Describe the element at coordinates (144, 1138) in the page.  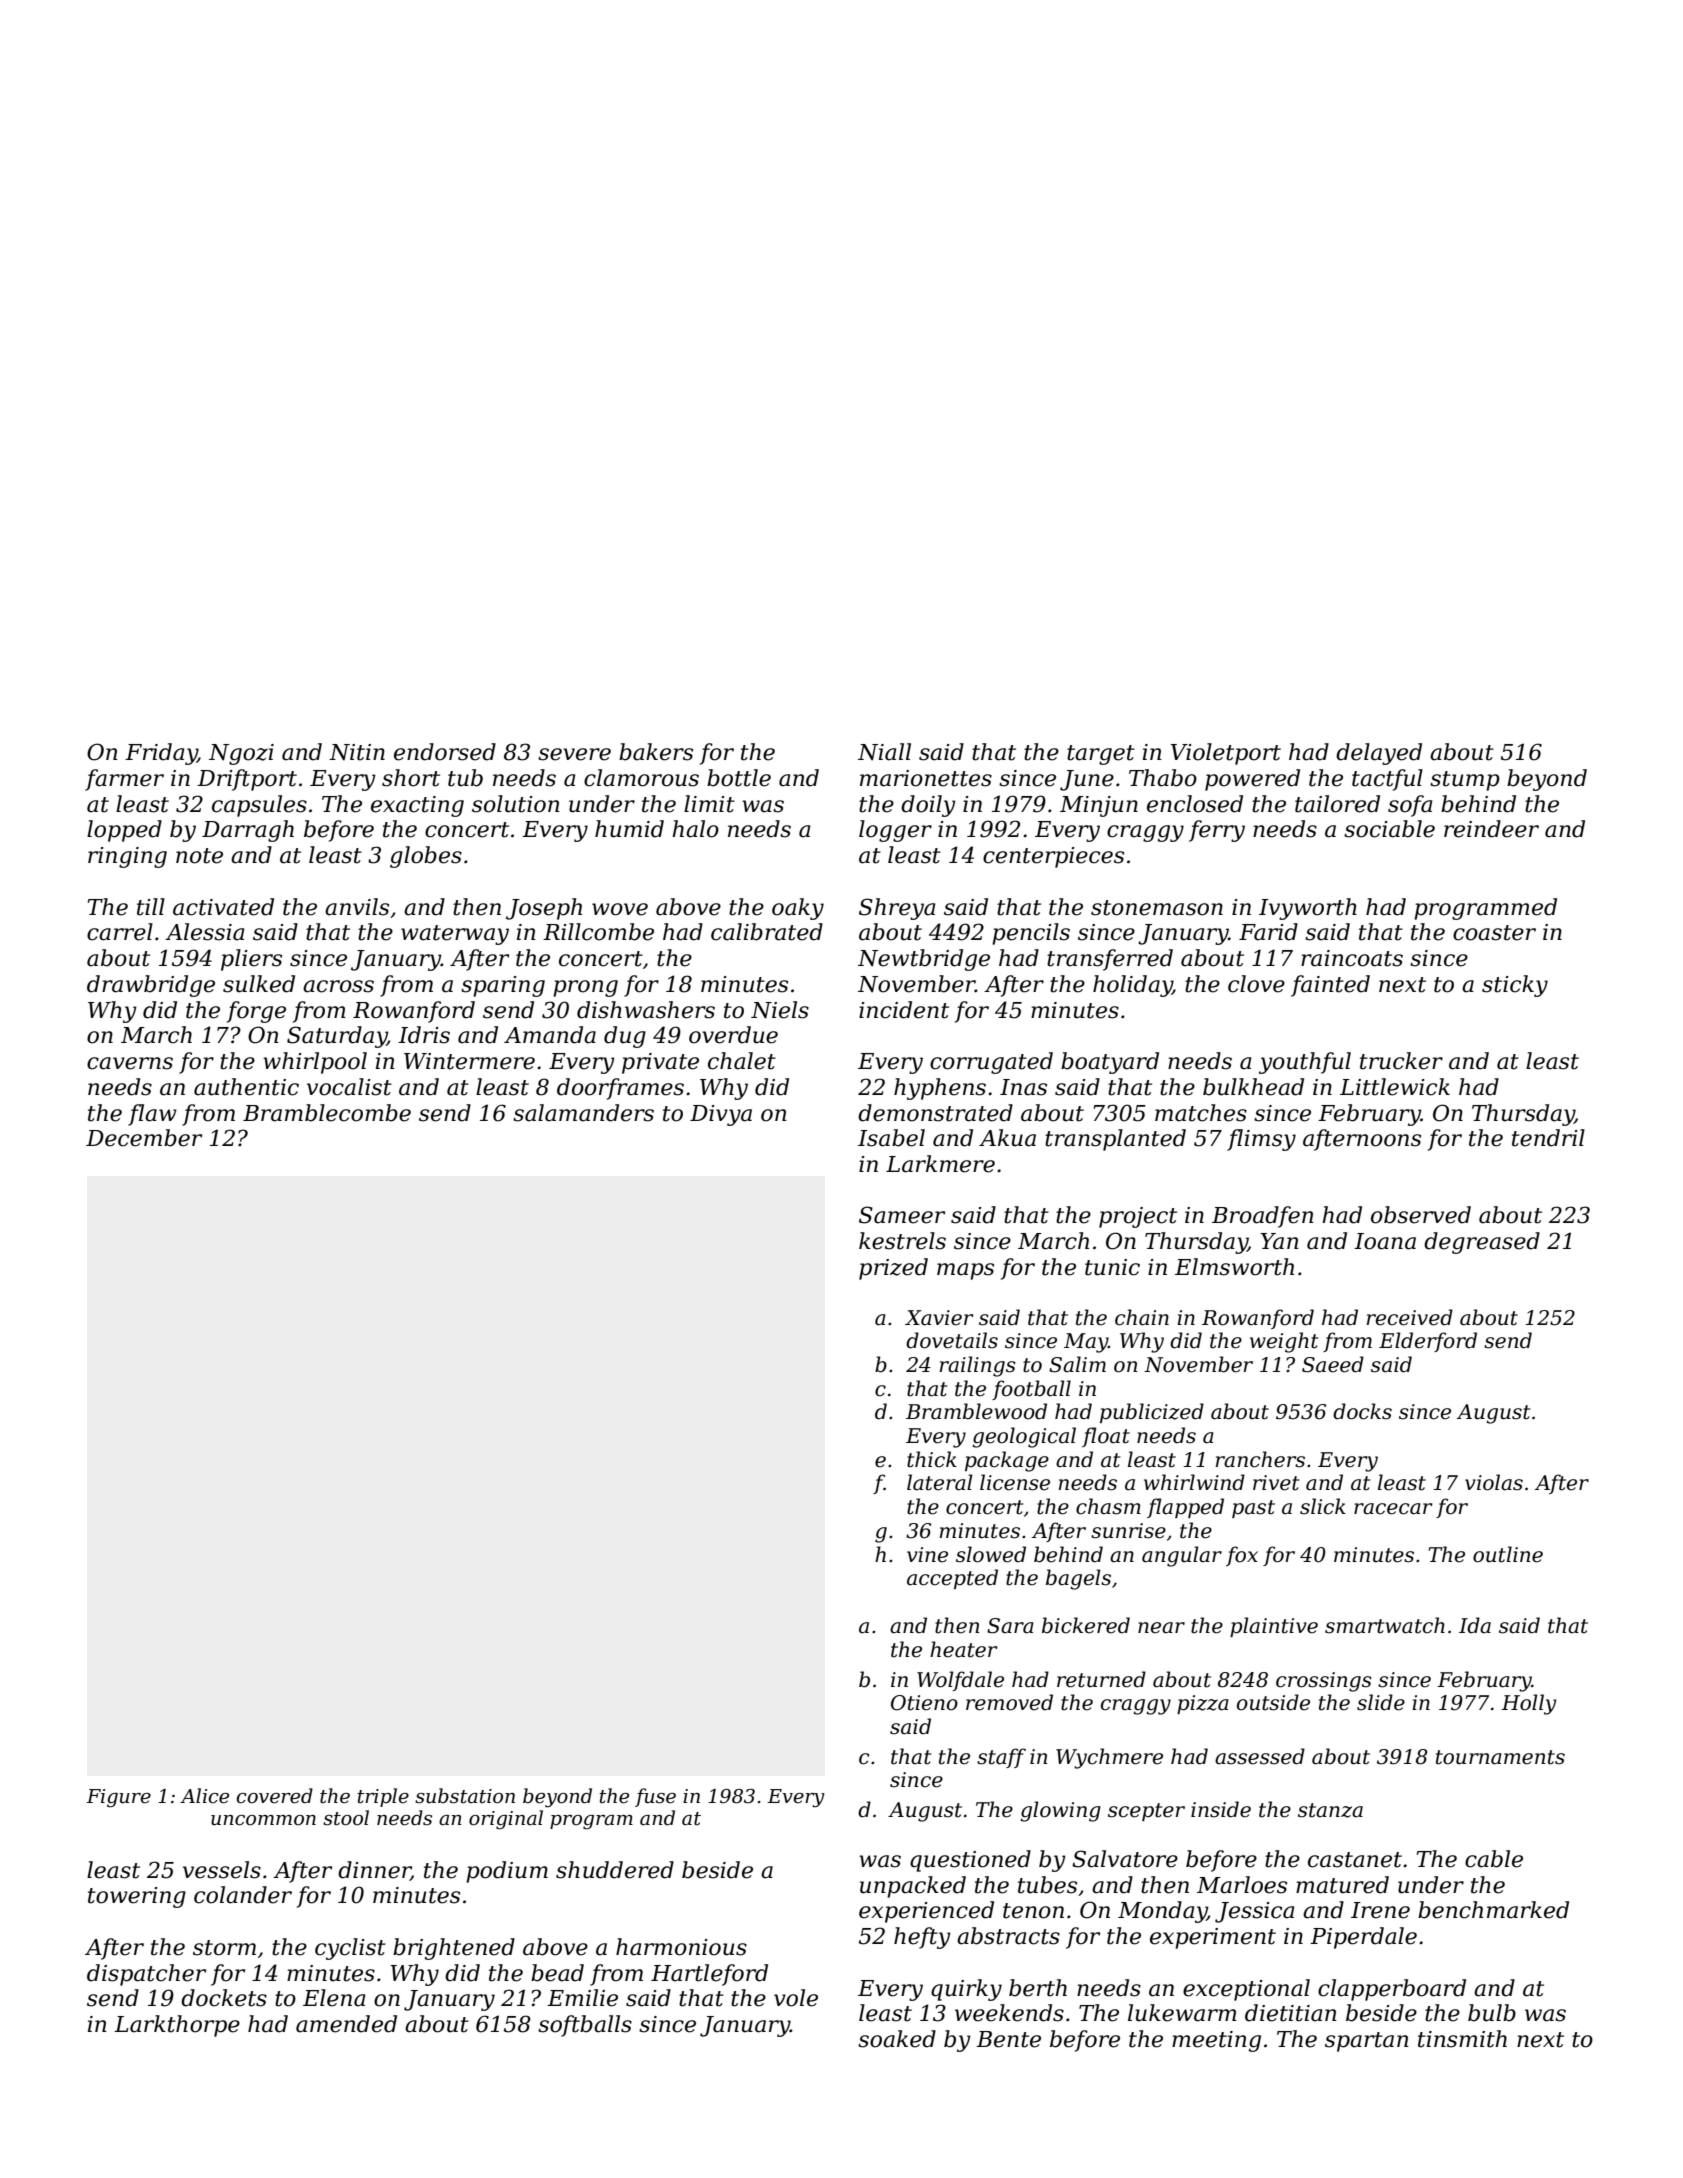
I see `December` at that location.
